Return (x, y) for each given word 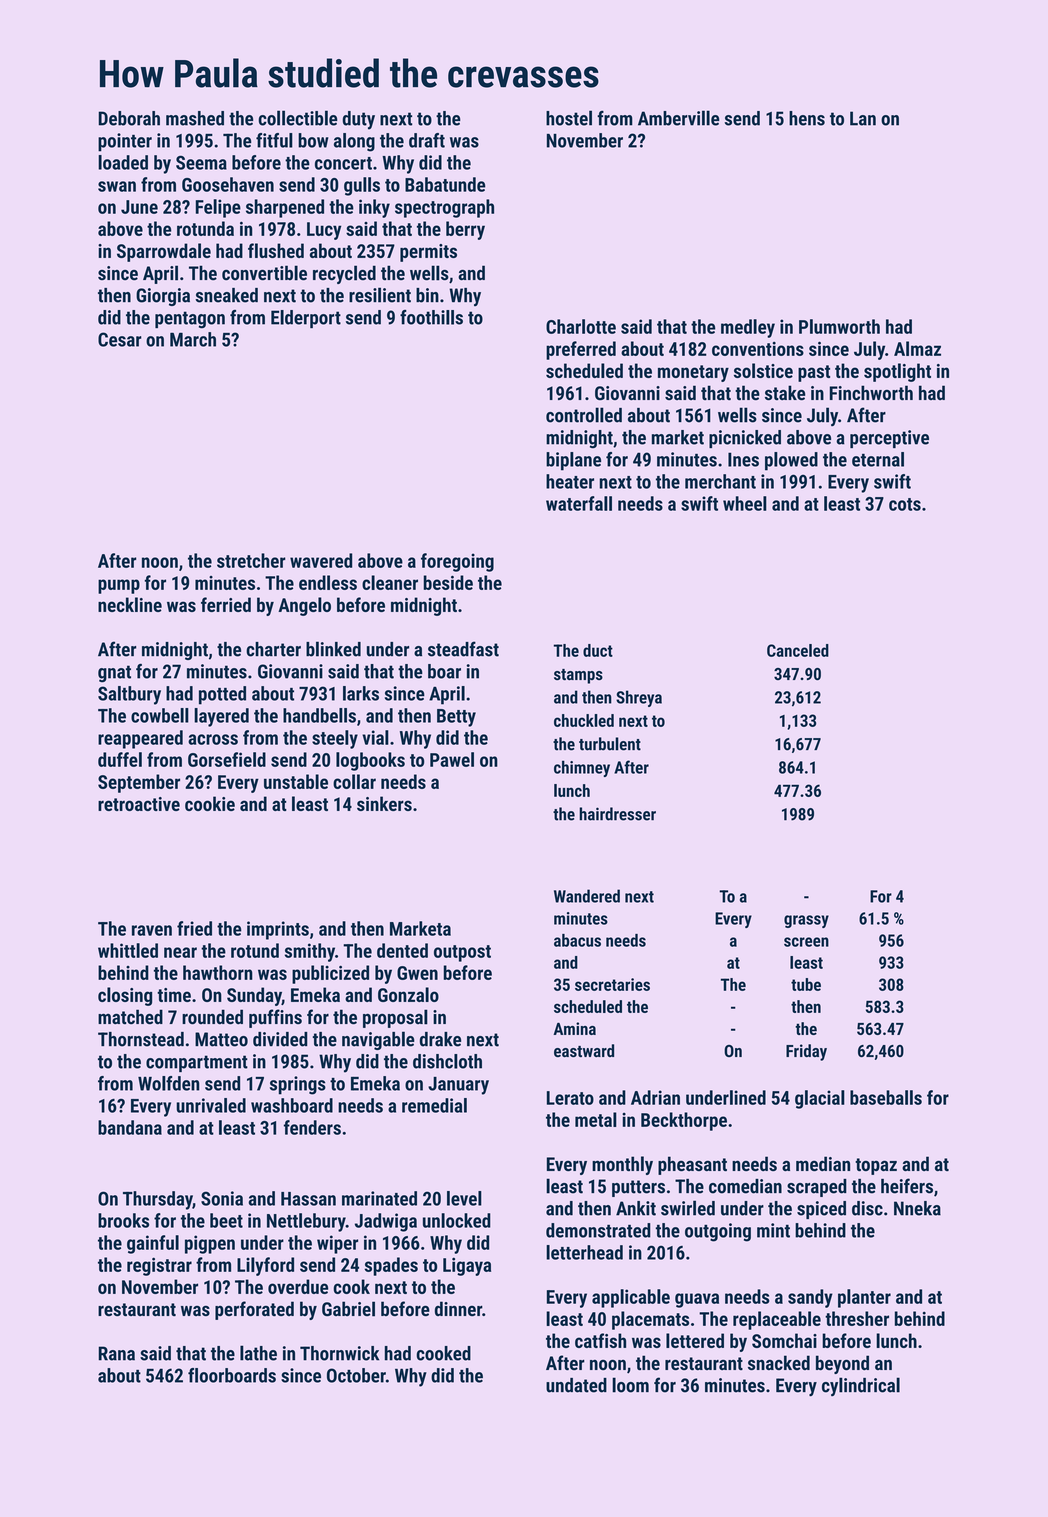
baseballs (886, 1097)
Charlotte (581, 326)
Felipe (218, 208)
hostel (569, 118)
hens (807, 118)
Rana (117, 1353)
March (193, 339)
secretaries (612, 984)
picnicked (745, 439)
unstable (296, 781)
